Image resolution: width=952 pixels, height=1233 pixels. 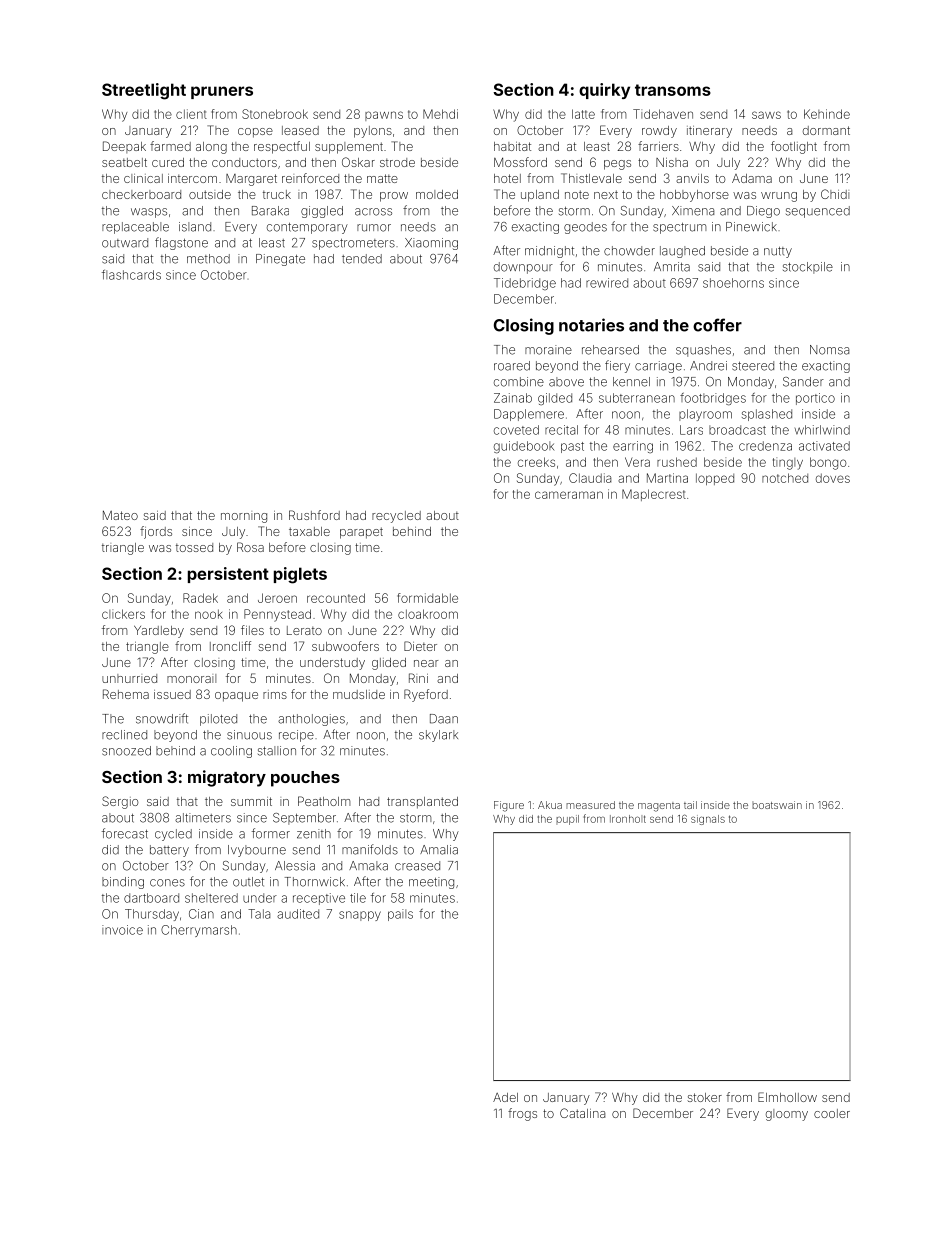 What do you see at coordinates (659, 807) in the page?
I see `magenta` at bounding box center [659, 807].
